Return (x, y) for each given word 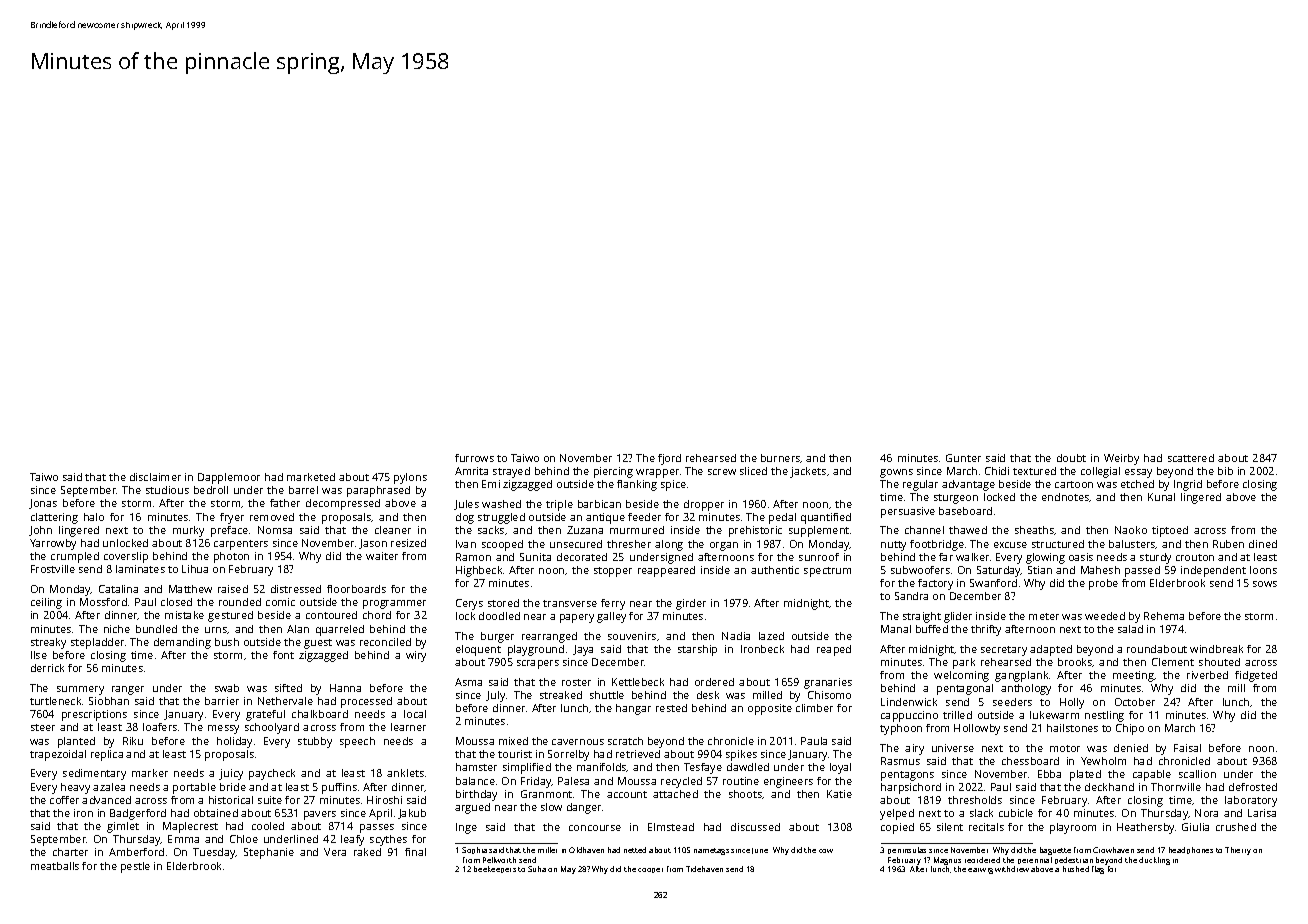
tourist (515, 754)
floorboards (356, 589)
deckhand (1109, 787)
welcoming (961, 676)
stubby (315, 742)
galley (611, 617)
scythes (388, 840)
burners (781, 458)
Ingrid (1188, 485)
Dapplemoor (229, 478)
